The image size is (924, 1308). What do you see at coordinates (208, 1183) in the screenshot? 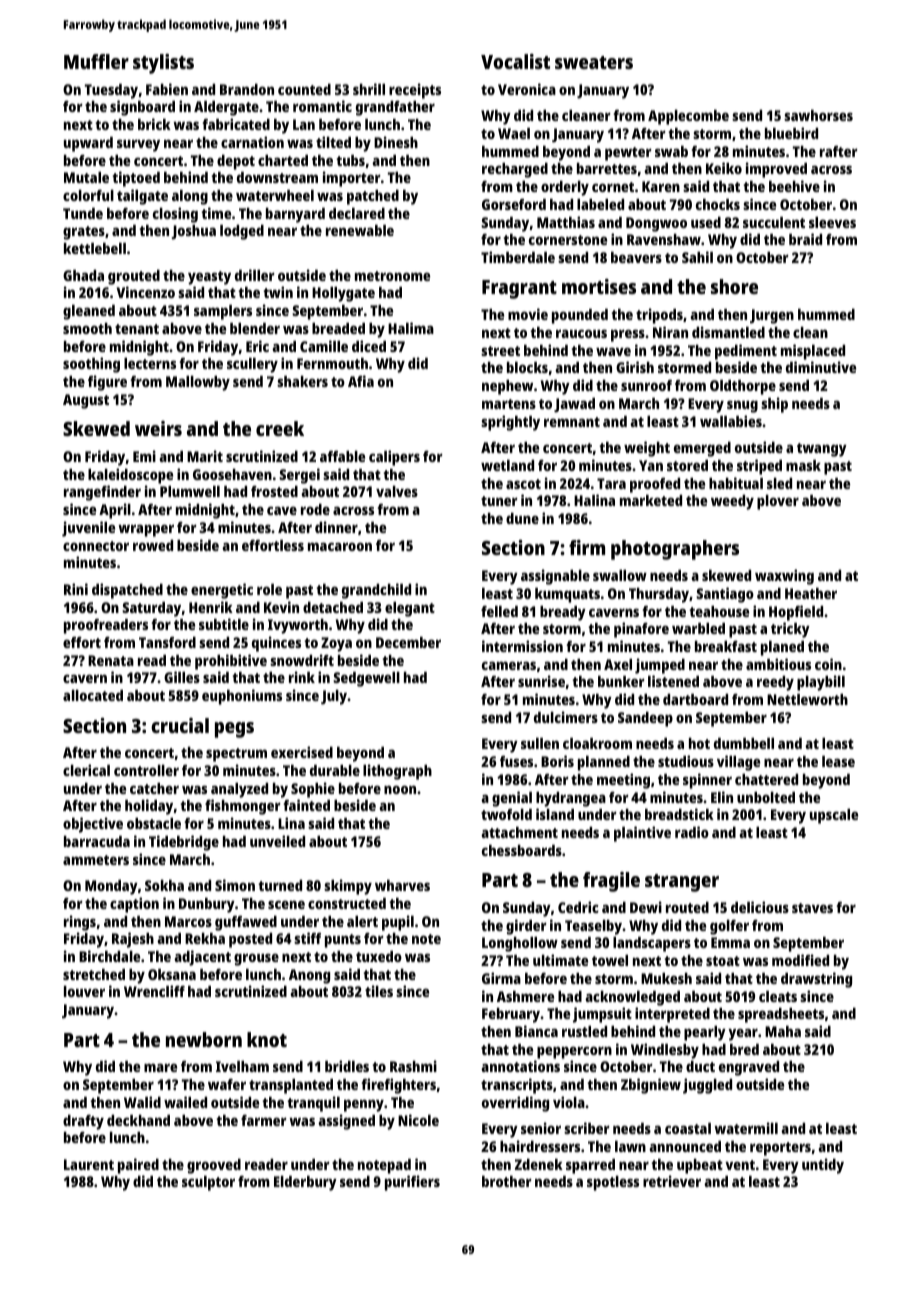
I see `sculptor` at bounding box center [208, 1183].
